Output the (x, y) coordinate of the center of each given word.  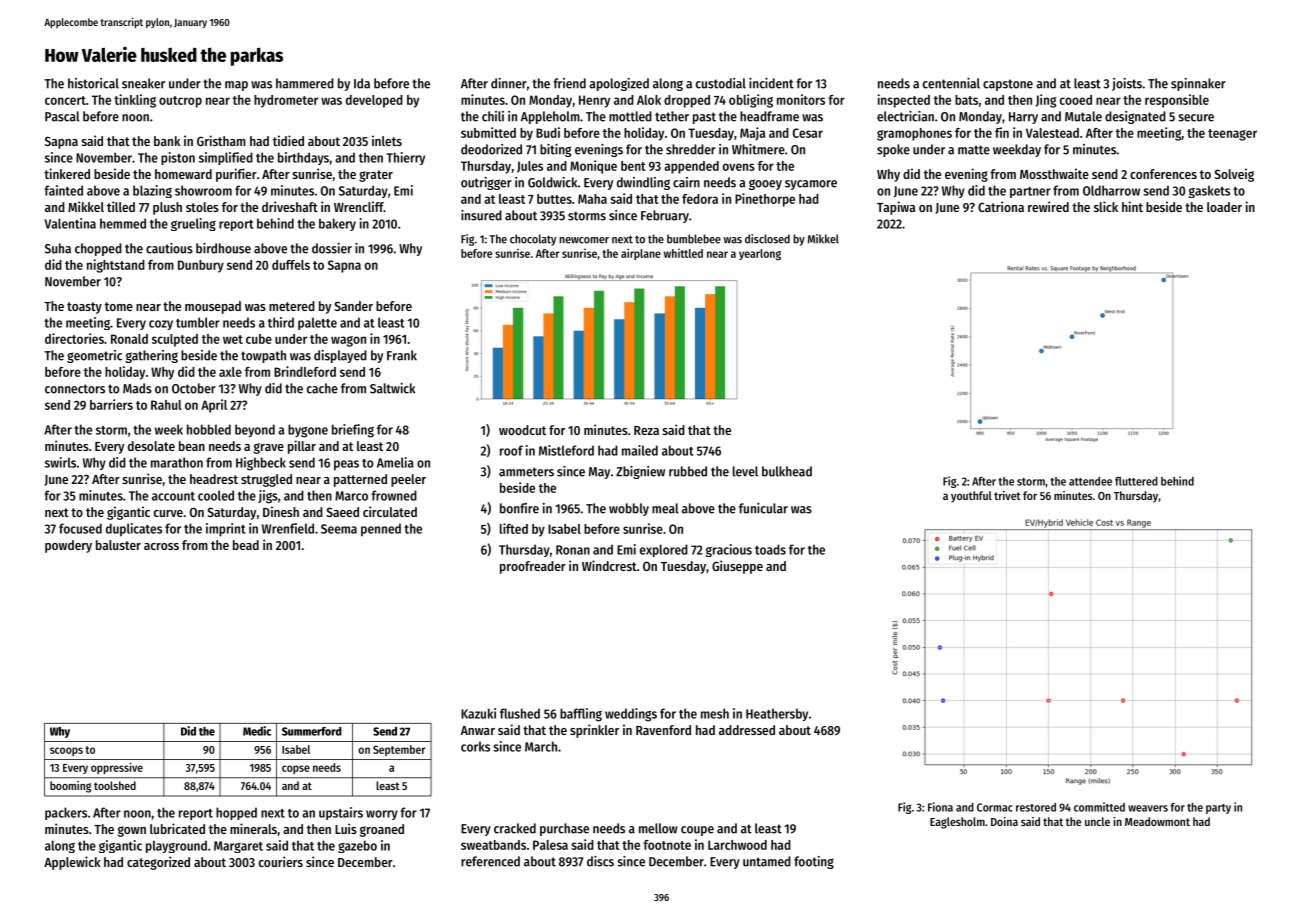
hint (1132, 206)
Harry (1023, 118)
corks (475, 746)
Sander (354, 306)
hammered (305, 83)
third (281, 322)
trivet (1007, 495)
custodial (721, 83)
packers (66, 813)
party (1218, 809)
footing (814, 862)
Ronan (573, 550)
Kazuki (478, 713)
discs (600, 861)
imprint (225, 530)
